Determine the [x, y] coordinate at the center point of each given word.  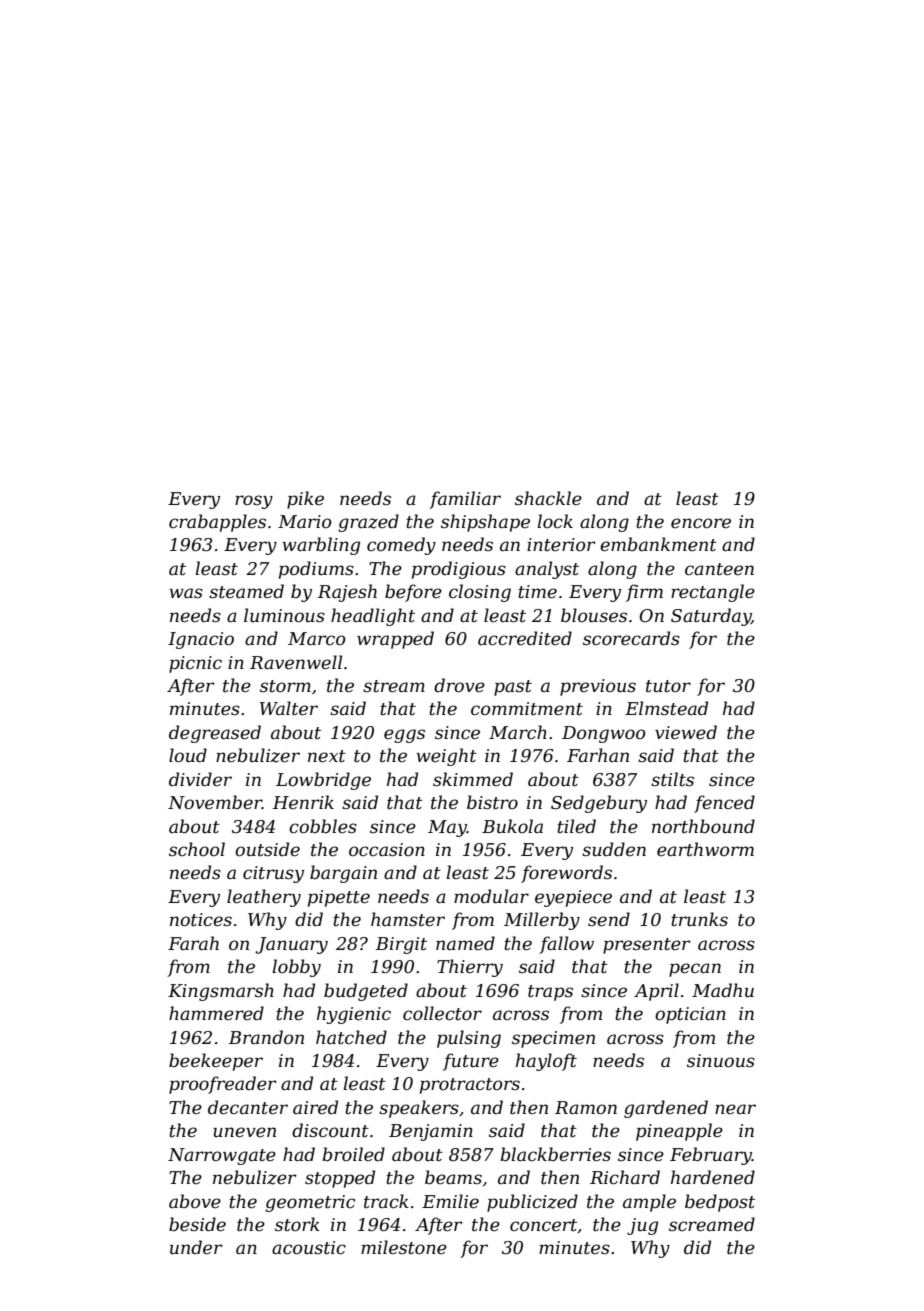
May [447, 828]
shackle [548, 498]
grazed [368, 523]
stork [297, 1224]
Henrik [303, 802]
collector [442, 1013]
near [735, 1109]
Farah [193, 943]
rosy [254, 502]
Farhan [598, 755]
